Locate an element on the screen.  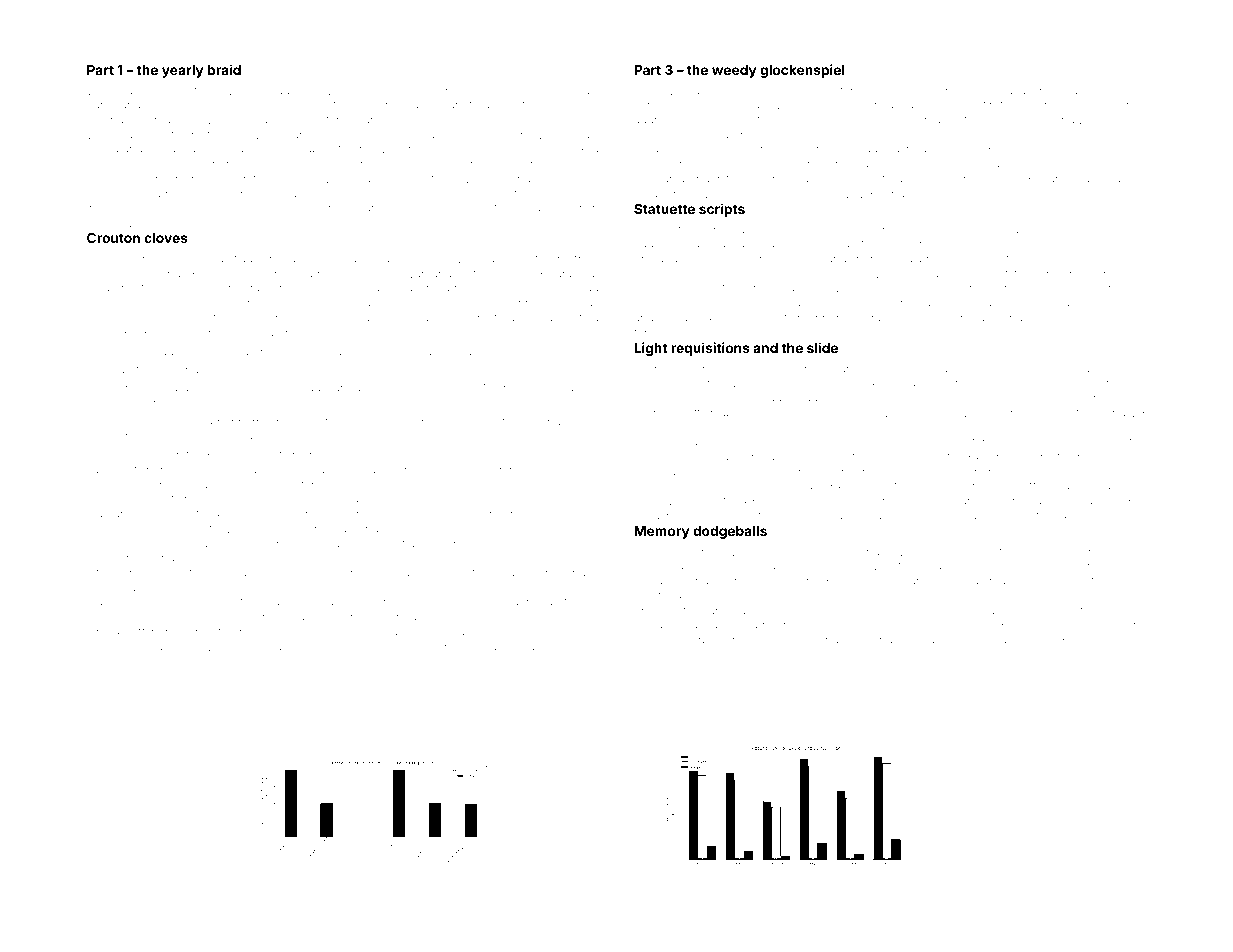
icebreaker is located at coordinates (1118, 318).
